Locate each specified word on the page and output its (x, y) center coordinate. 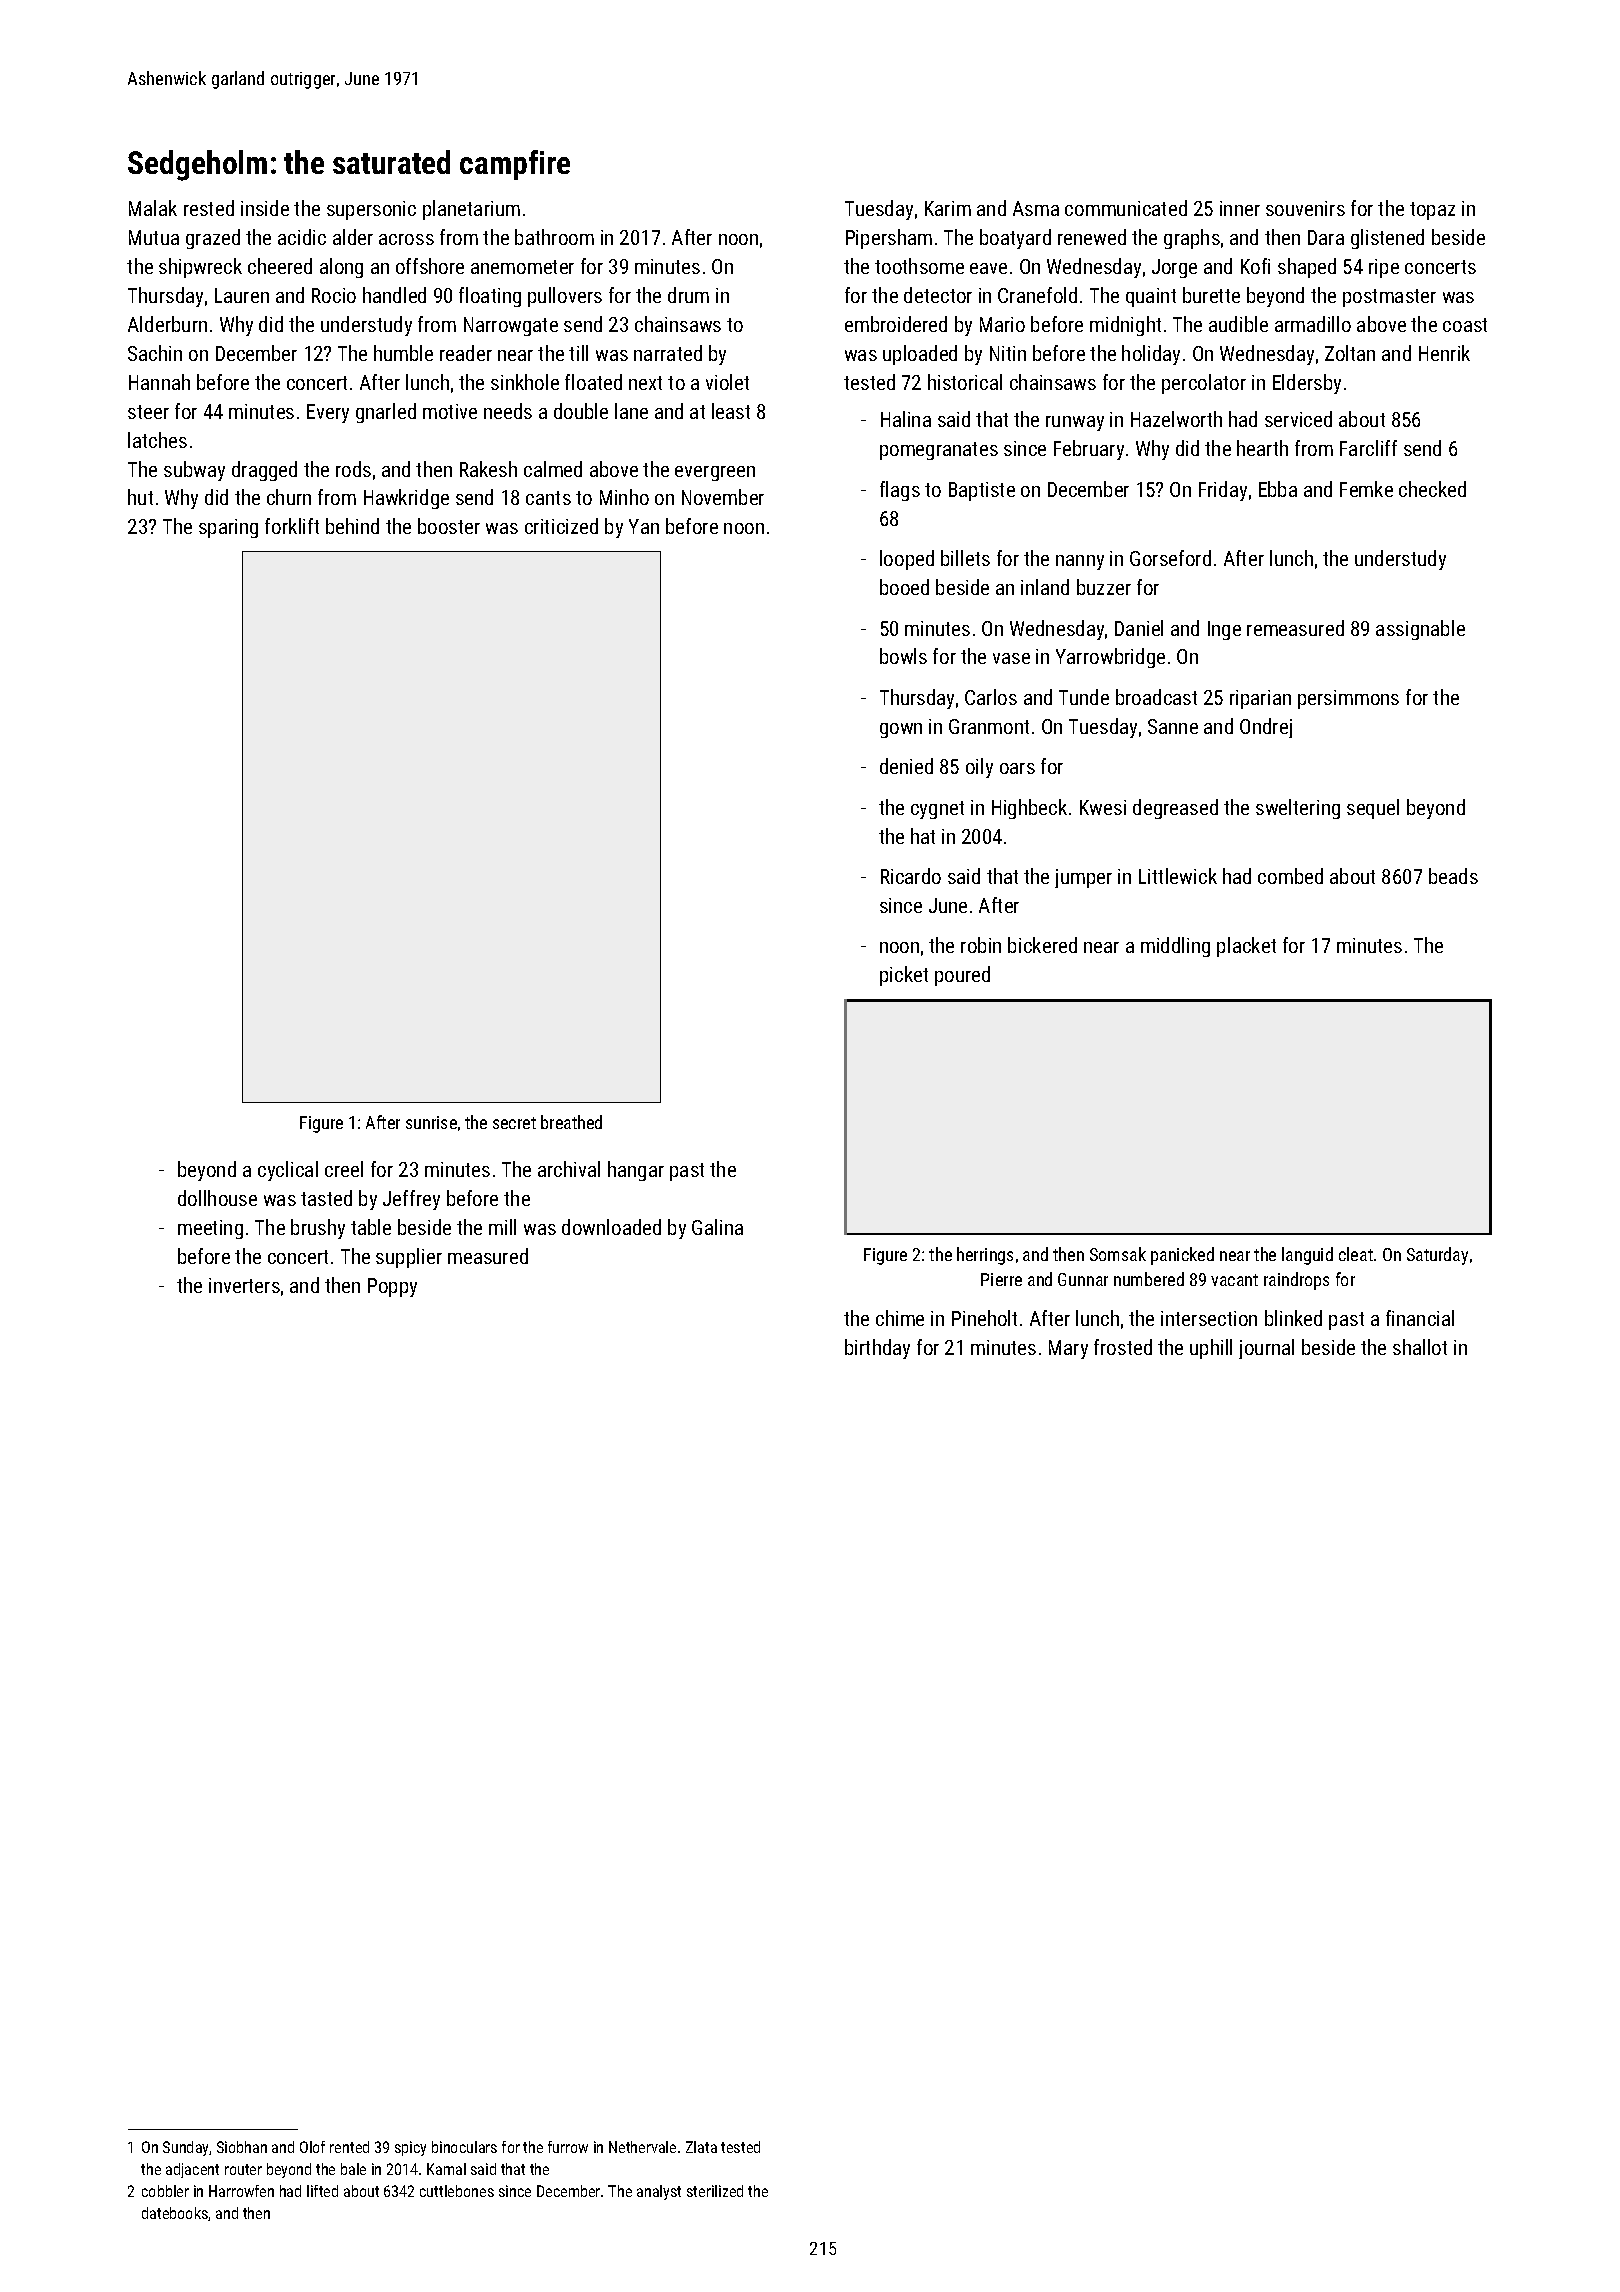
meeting (210, 1229)
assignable (1420, 630)
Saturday (1437, 1256)
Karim (948, 208)
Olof (312, 2147)
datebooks (175, 2213)
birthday (877, 1349)
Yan (644, 526)
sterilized (715, 2191)
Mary (1068, 1349)
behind (352, 526)
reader (466, 353)
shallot (1420, 1347)
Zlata (701, 2147)
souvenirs (1305, 208)
